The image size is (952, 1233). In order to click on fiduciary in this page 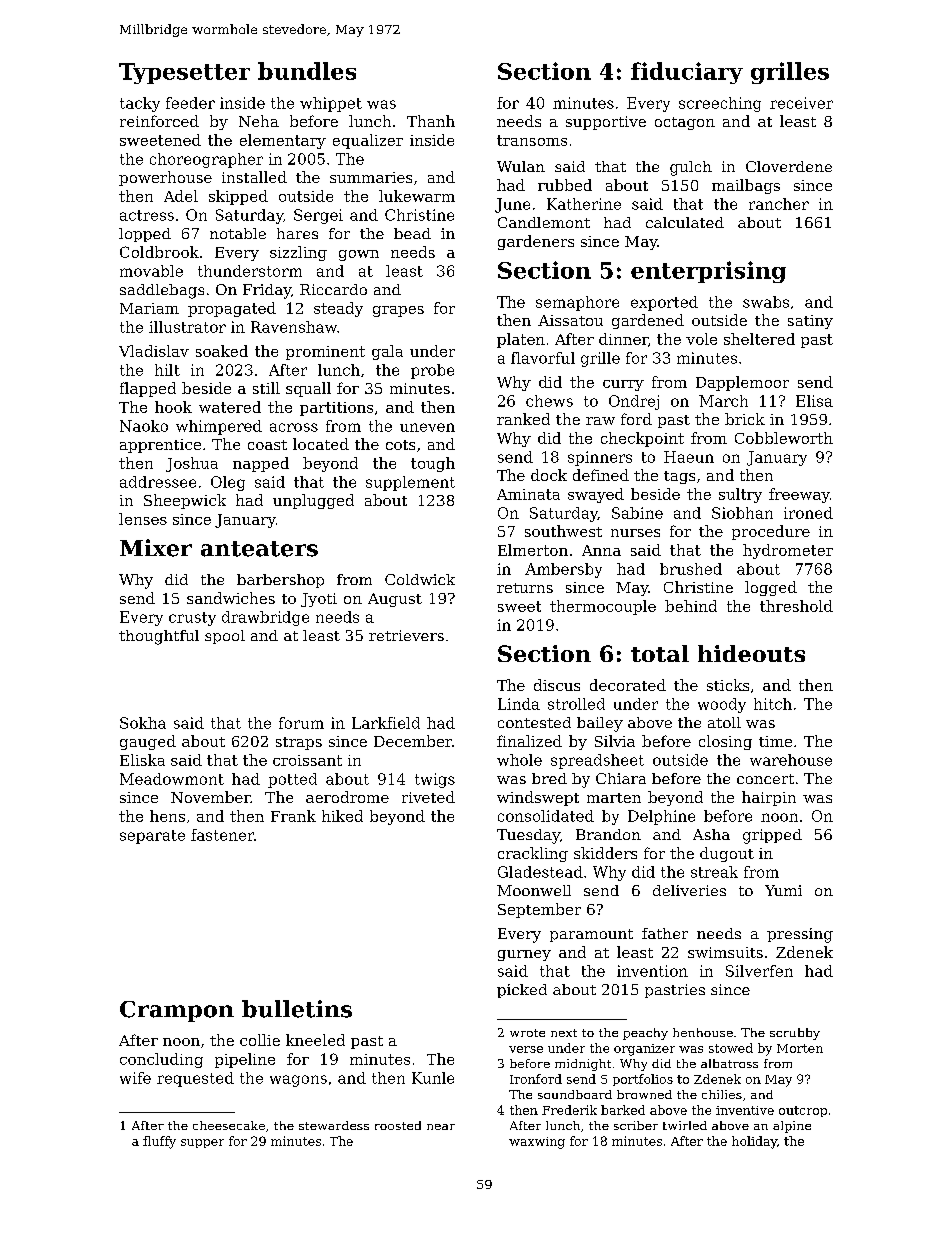, I will do `click(687, 73)`.
